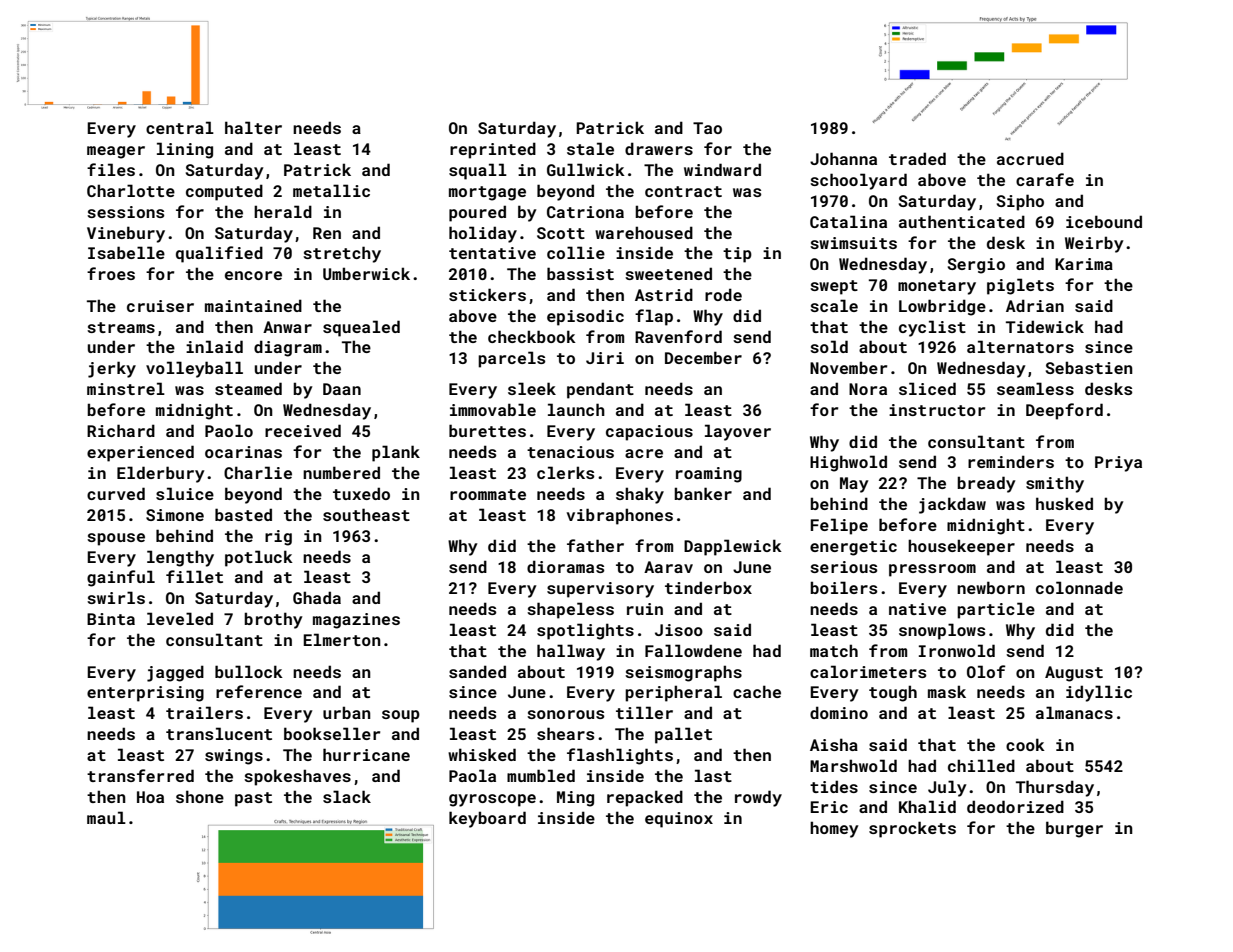 This document has height=952, width=1233. What do you see at coordinates (185, 493) in the document?
I see `sluice` at bounding box center [185, 493].
